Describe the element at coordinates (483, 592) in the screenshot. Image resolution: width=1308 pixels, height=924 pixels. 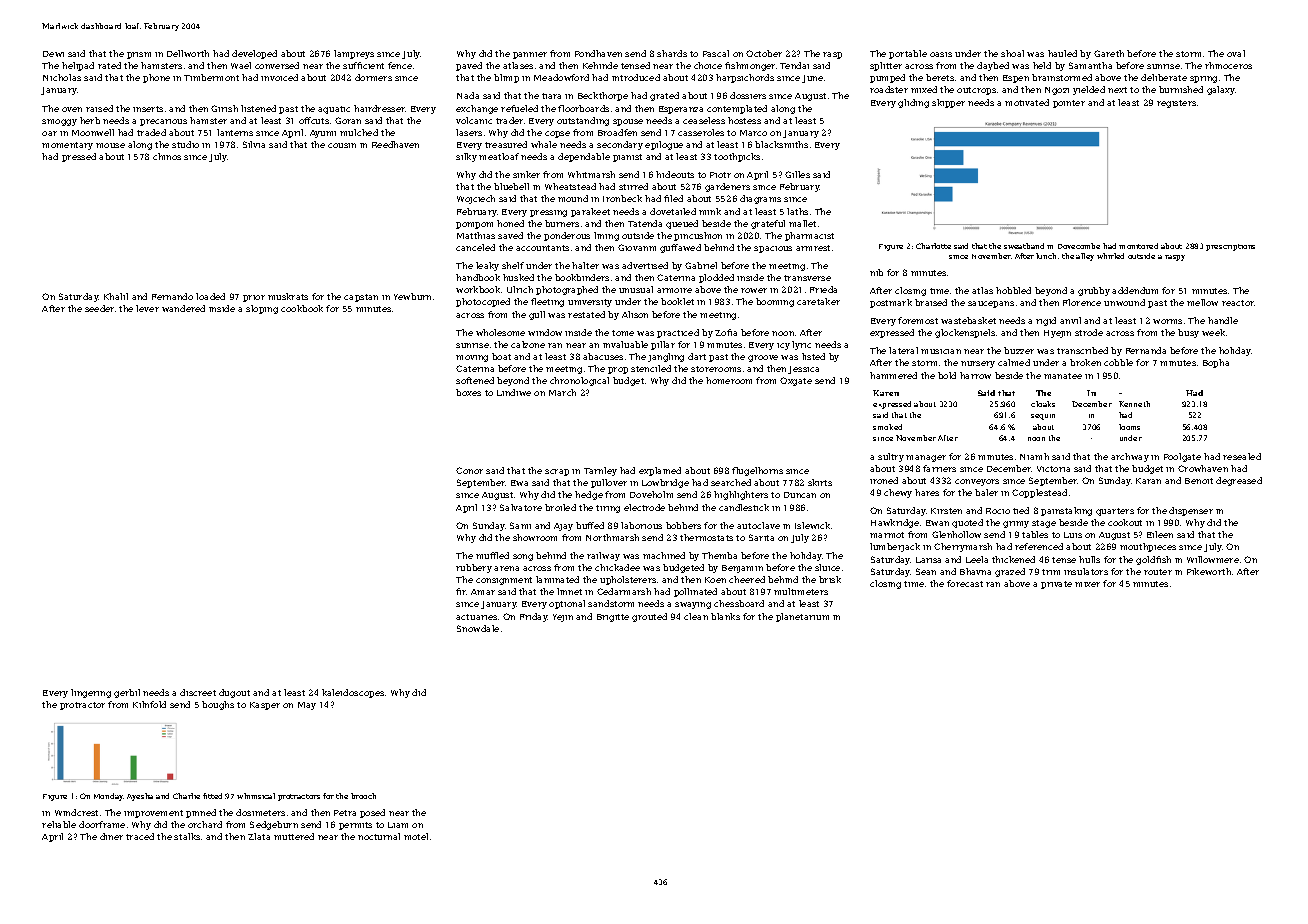
I see `Amar` at that location.
